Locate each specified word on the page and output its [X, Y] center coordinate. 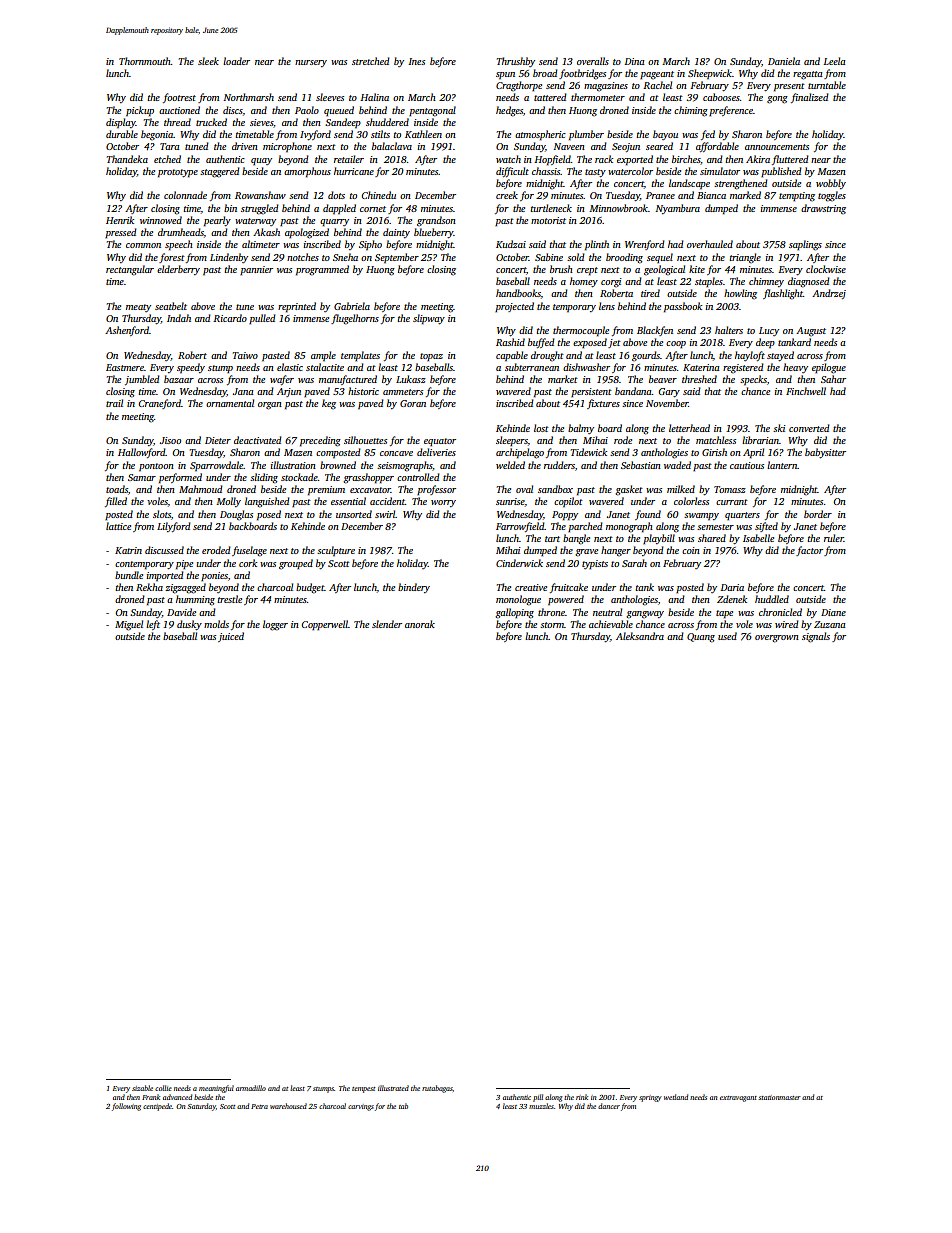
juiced [231, 637]
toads [117, 489]
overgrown [777, 639]
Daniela [784, 61]
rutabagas [437, 1089]
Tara [169, 146]
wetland [676, 1097]
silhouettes [365, 440]
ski [779, 428]
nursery [311, 63]
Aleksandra [640, 636]
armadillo [251, 1088]
